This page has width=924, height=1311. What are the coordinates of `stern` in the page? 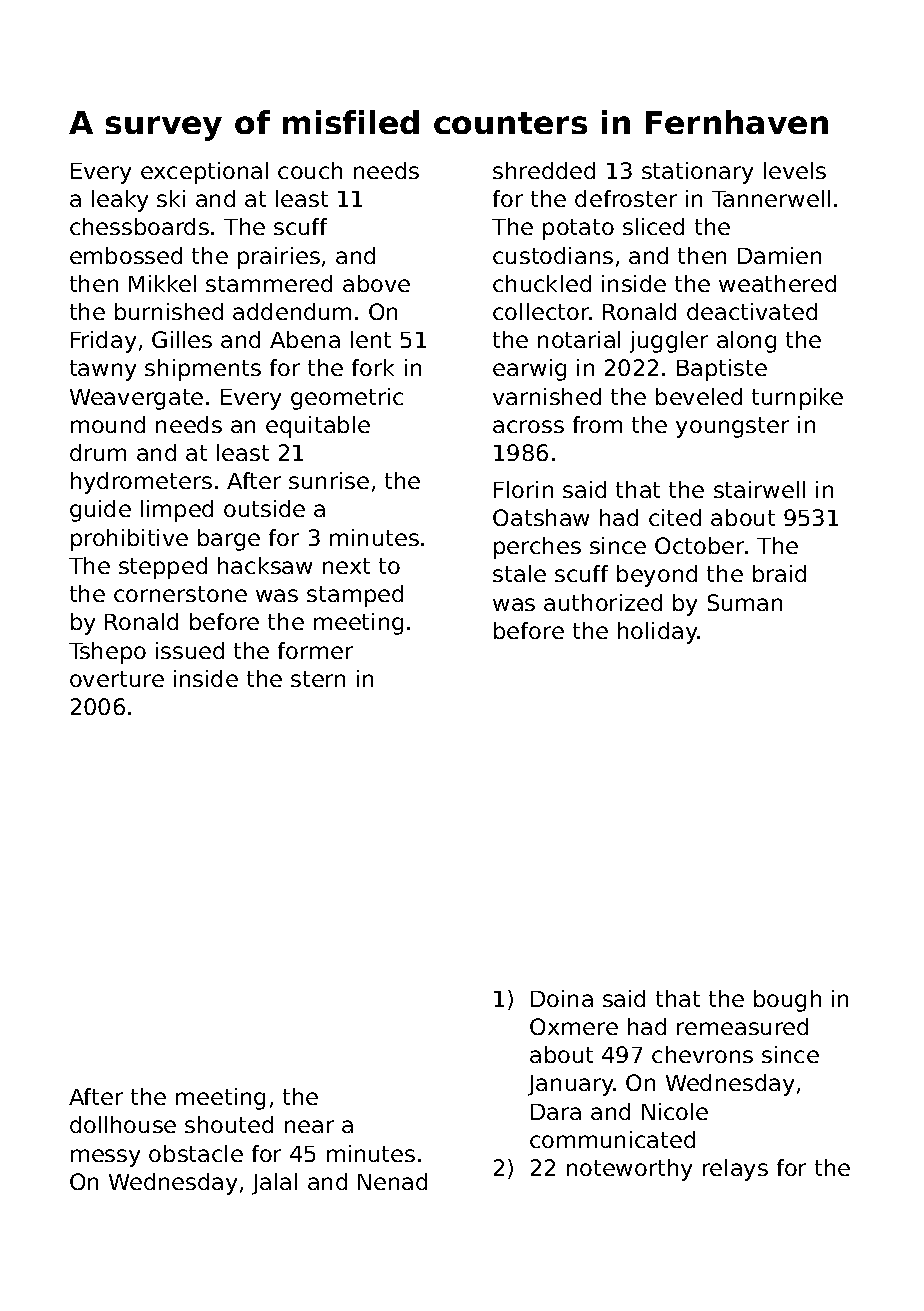 It's located at (318, 679).
